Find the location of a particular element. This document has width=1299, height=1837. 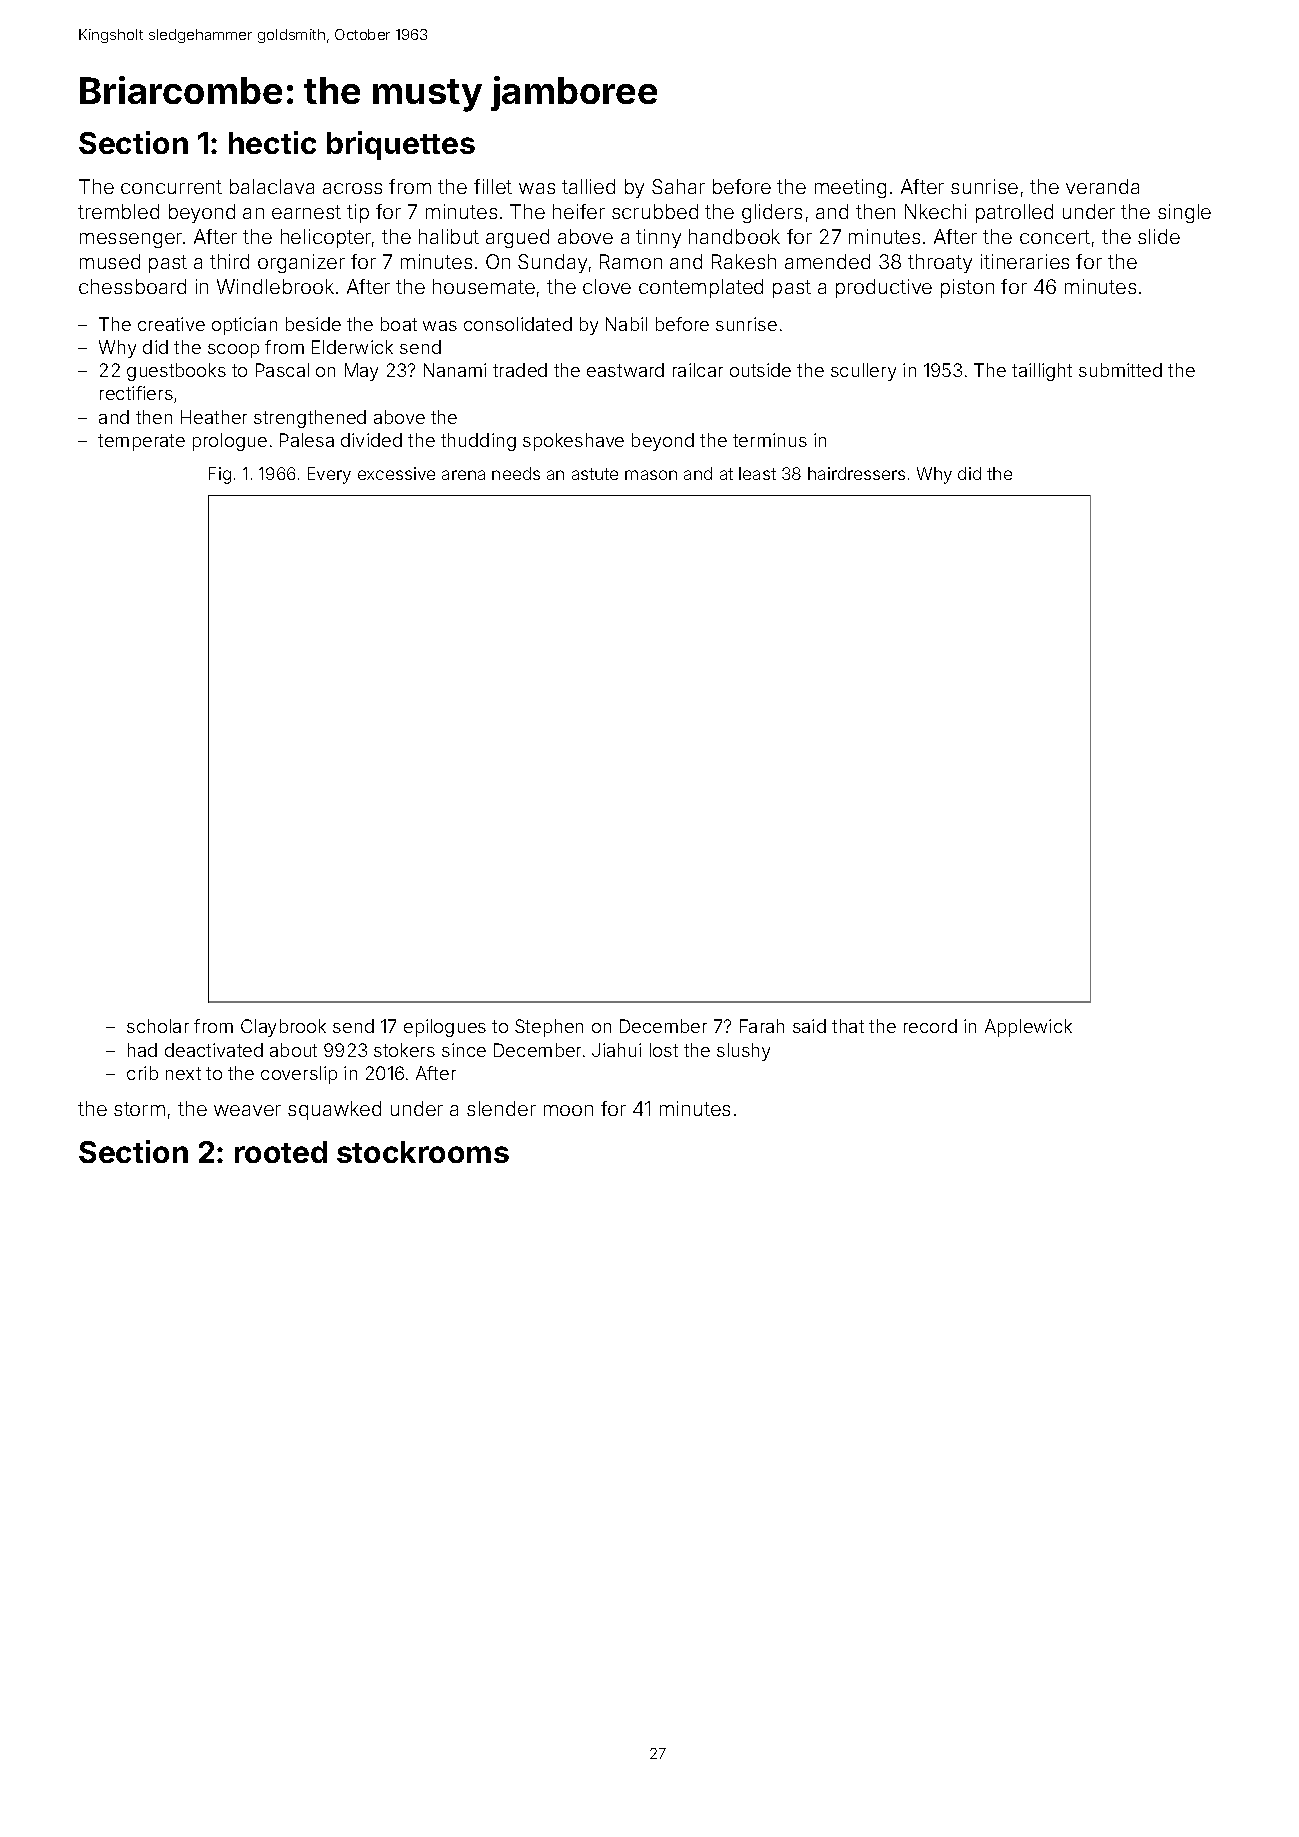

veranda is located at coordinates (1102, 186).
